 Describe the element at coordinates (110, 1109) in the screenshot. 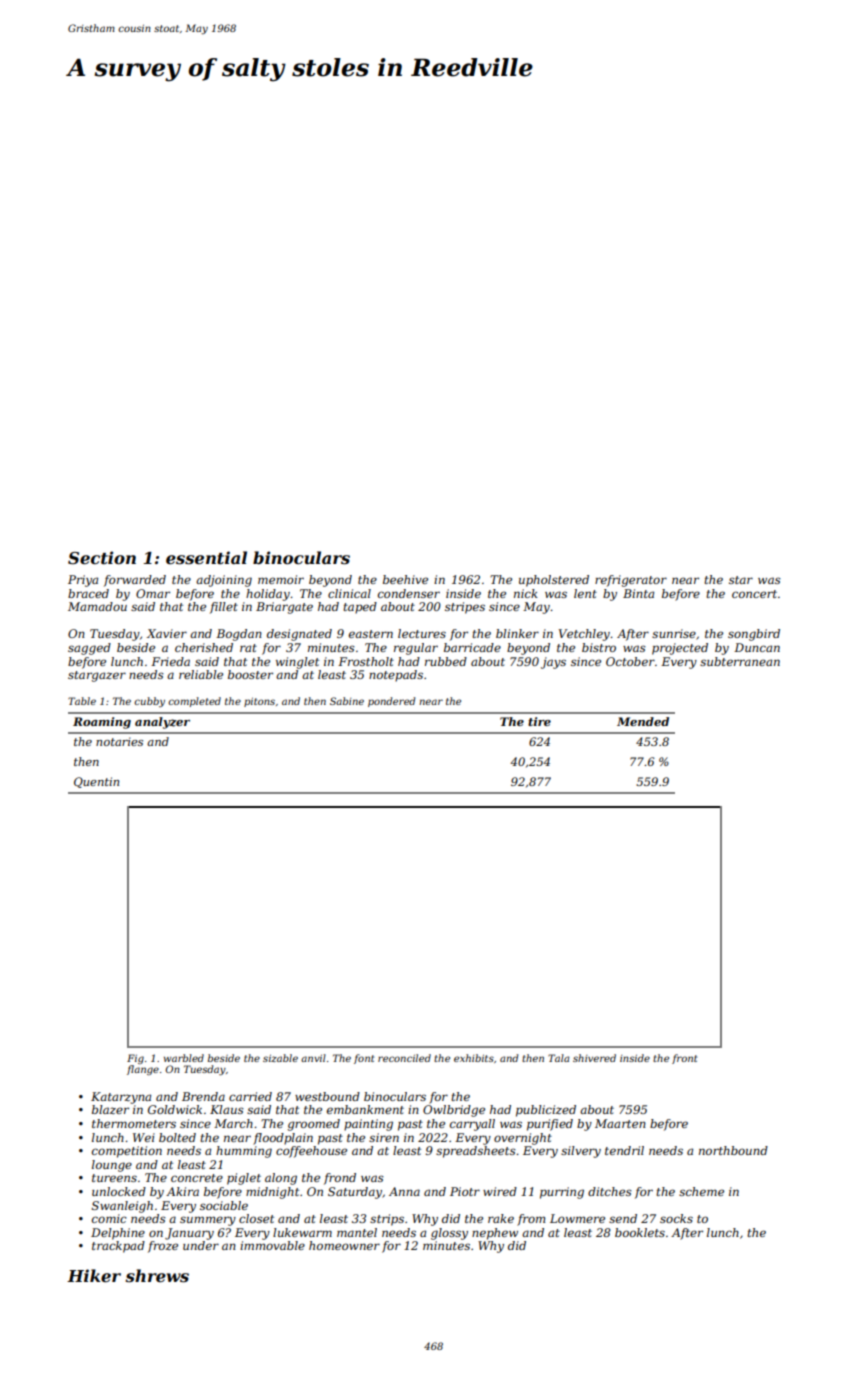

I see `blazer` at that location.
